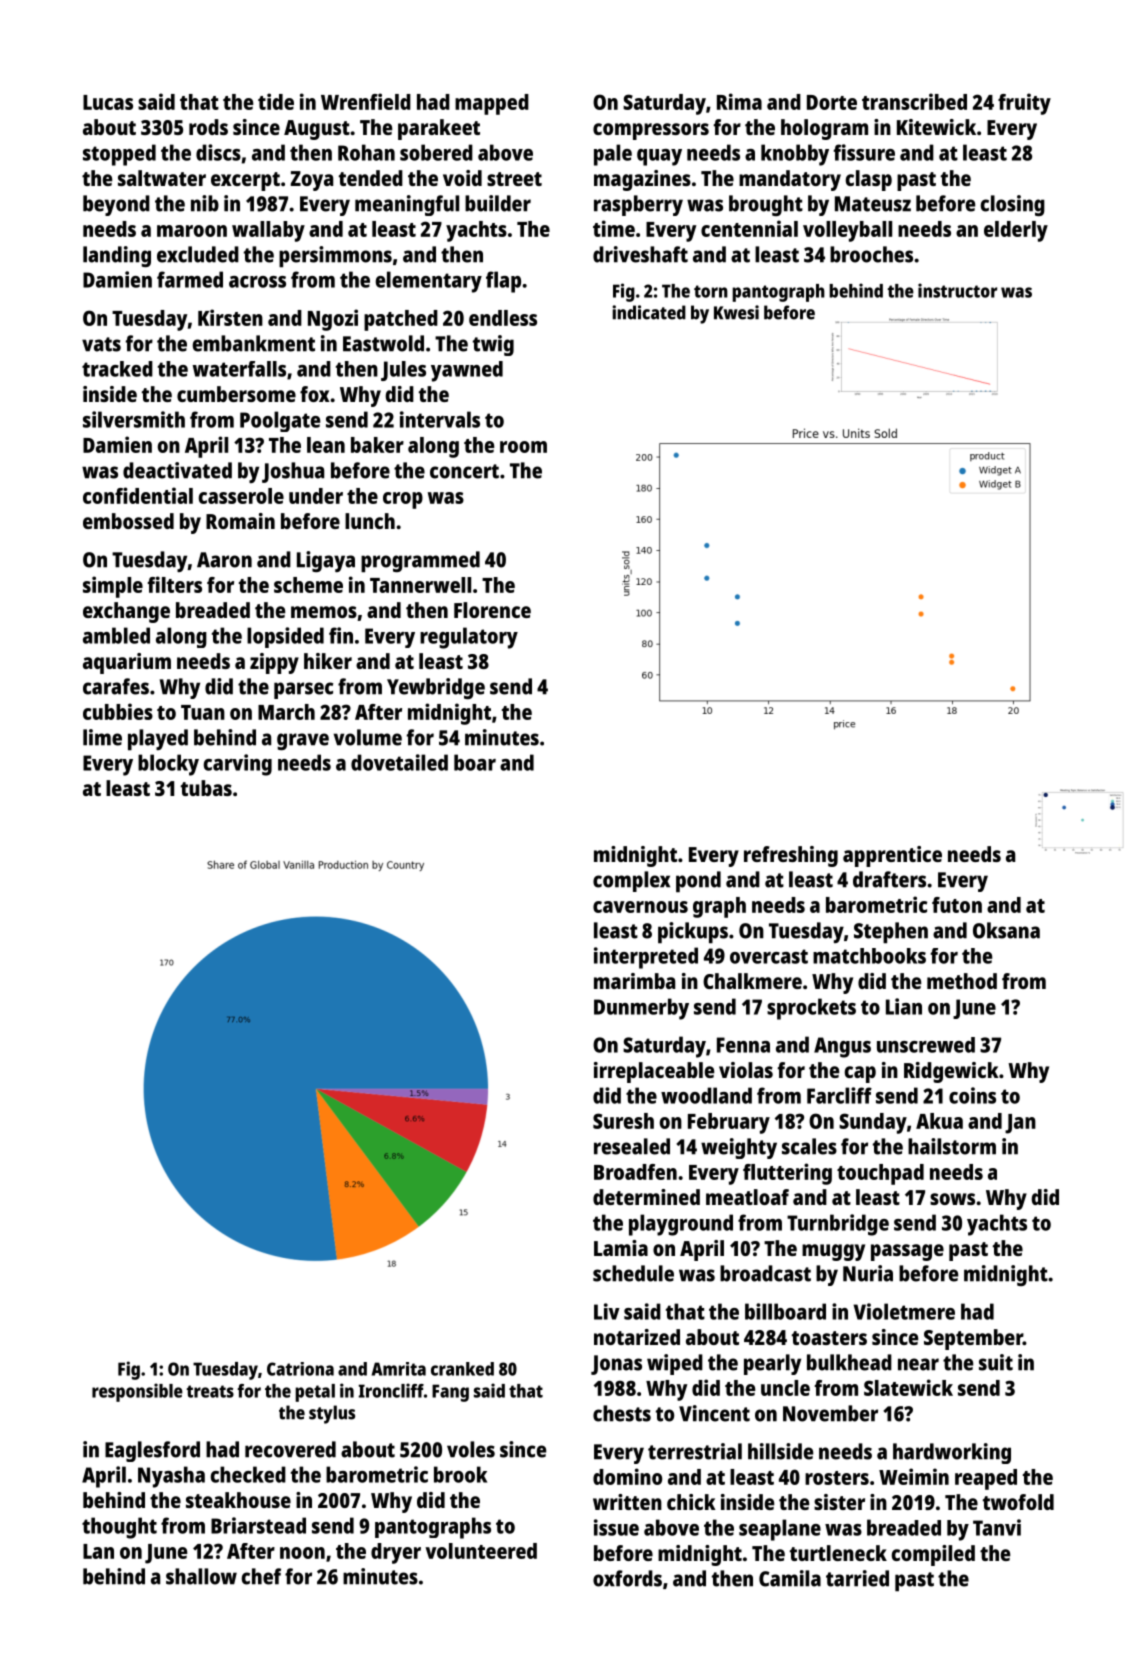 This screenshot has height=1658, width=1145. Describe the element at coordinates (119, 155) in the screenshot. I see `stopped` at that location.
